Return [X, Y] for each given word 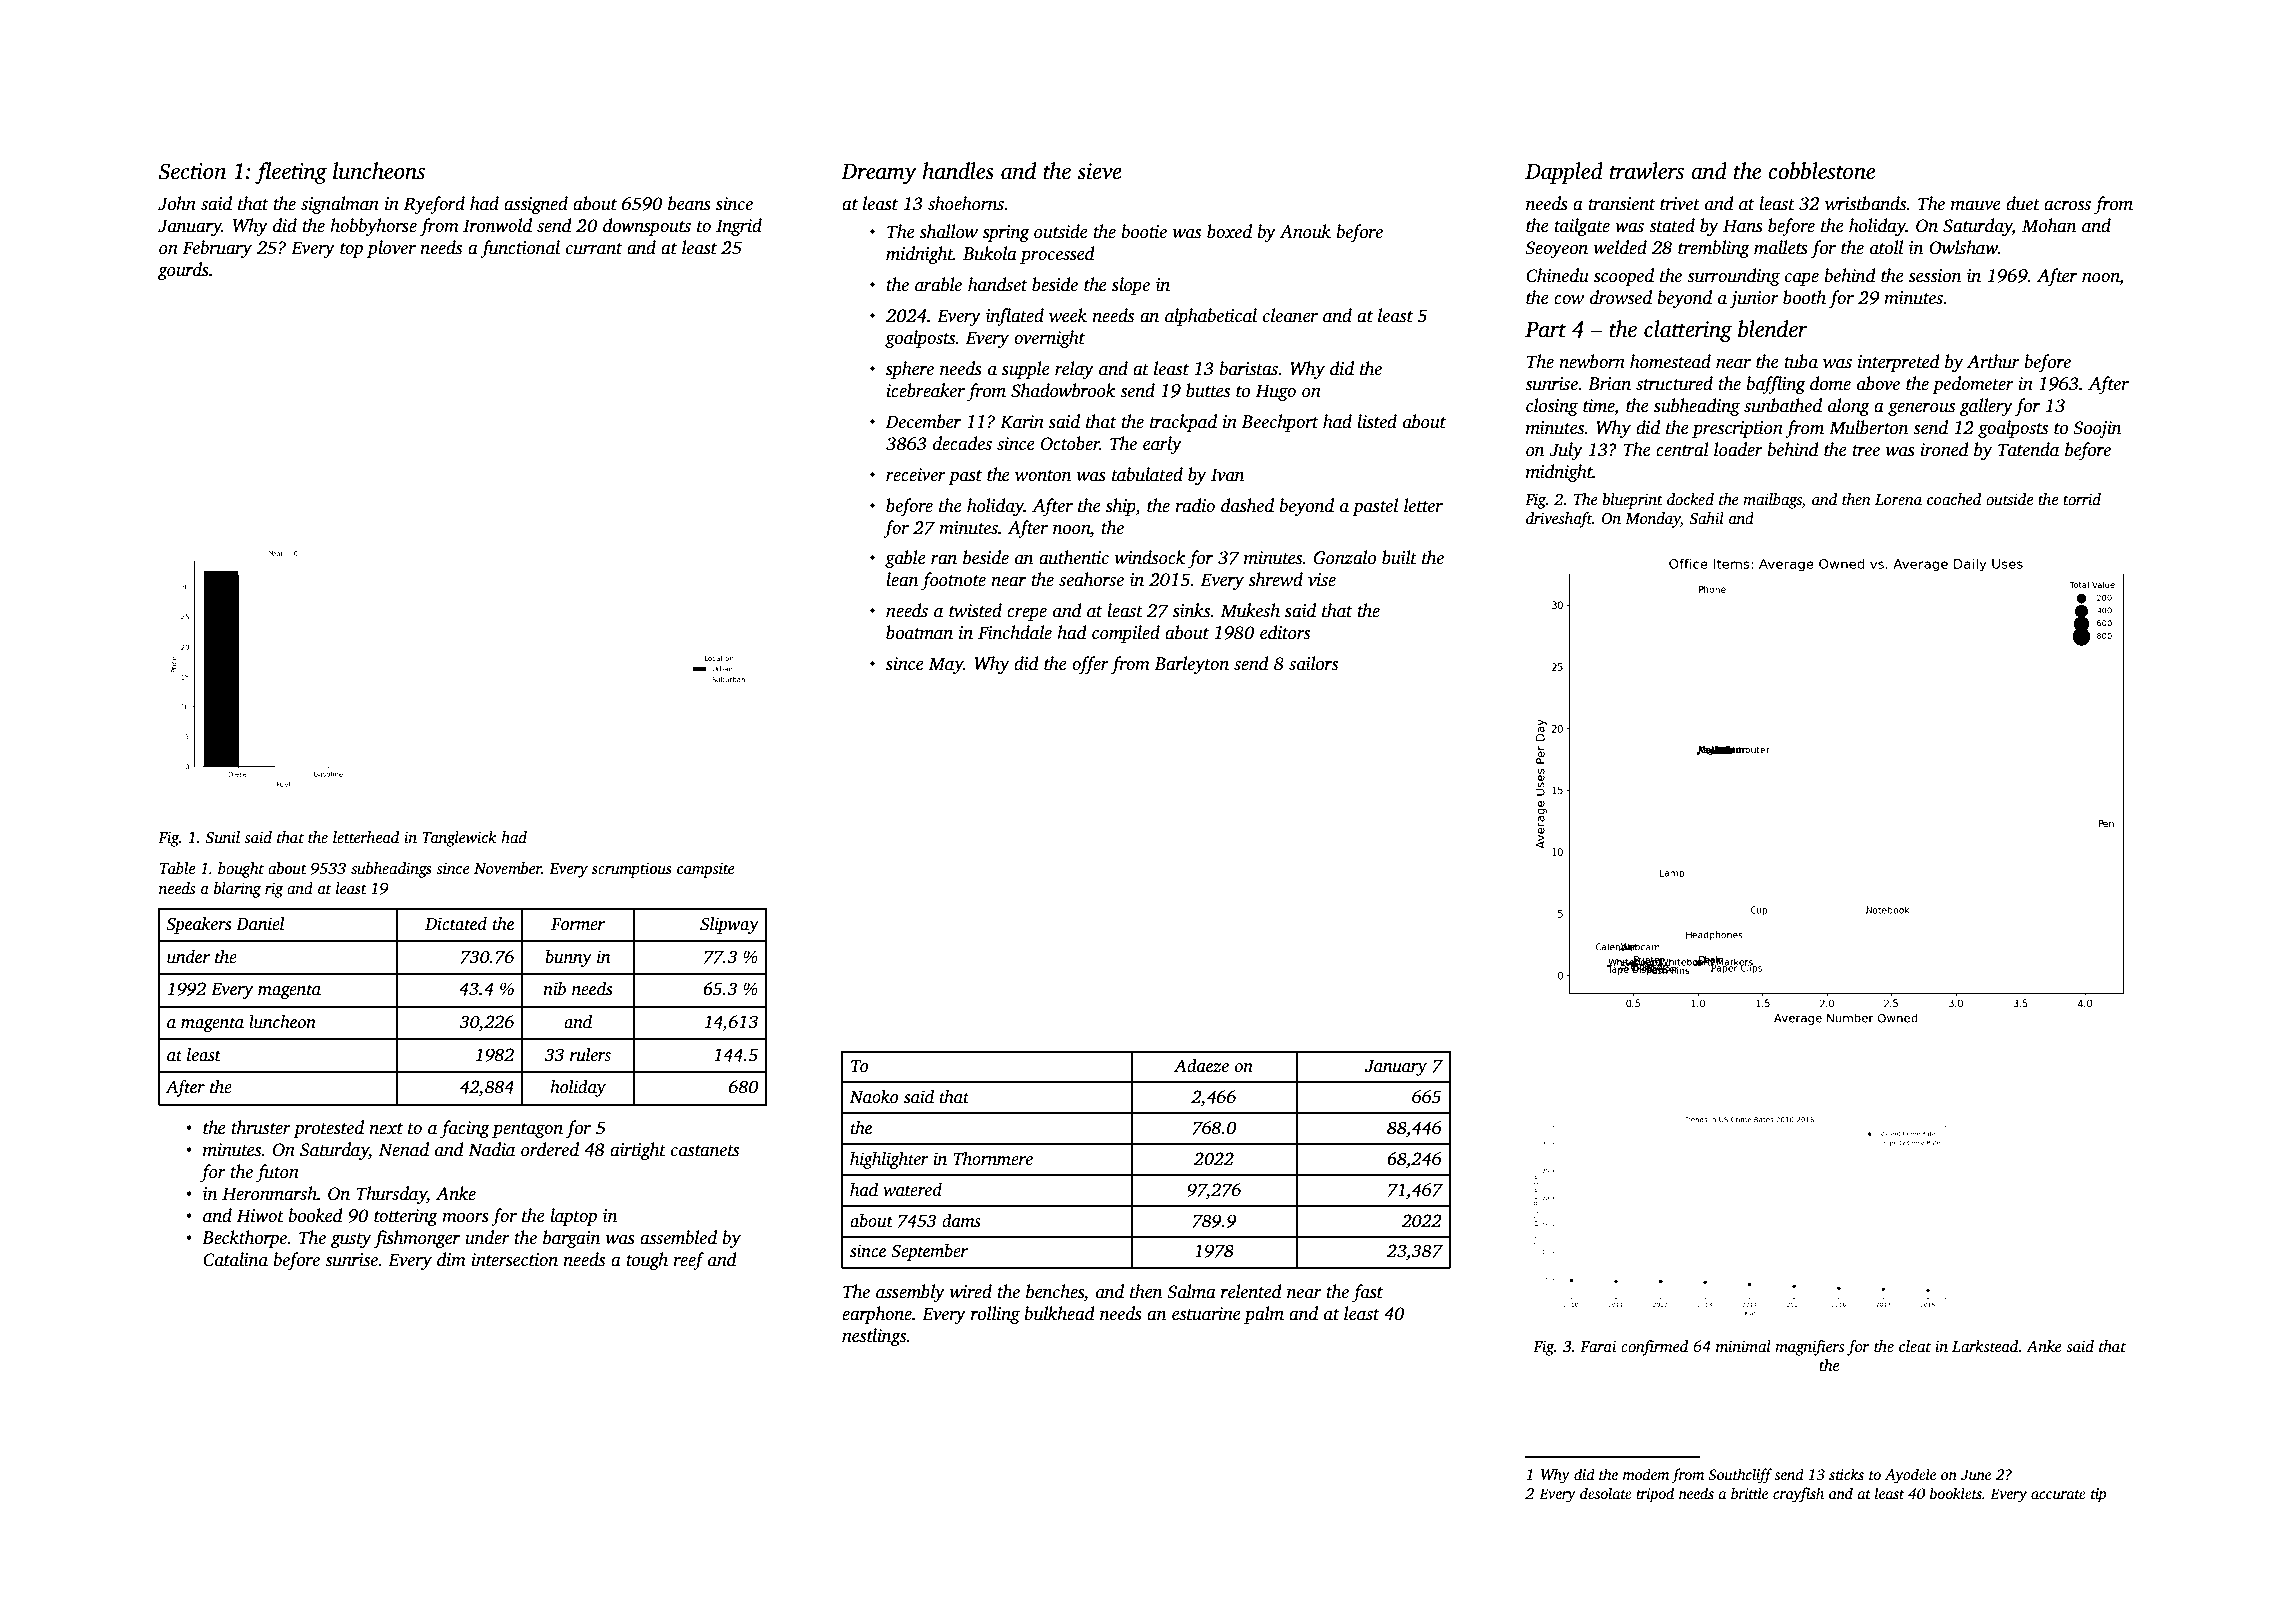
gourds [183, 271]
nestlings [874, 1337]
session [1935, 276]
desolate [1606, 1493]
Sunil [222, 837]
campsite [706, 870]
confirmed [1654, 1348]
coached [1954, 499]
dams [961, 1221]
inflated [1015, 317]
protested [328, 1129]
